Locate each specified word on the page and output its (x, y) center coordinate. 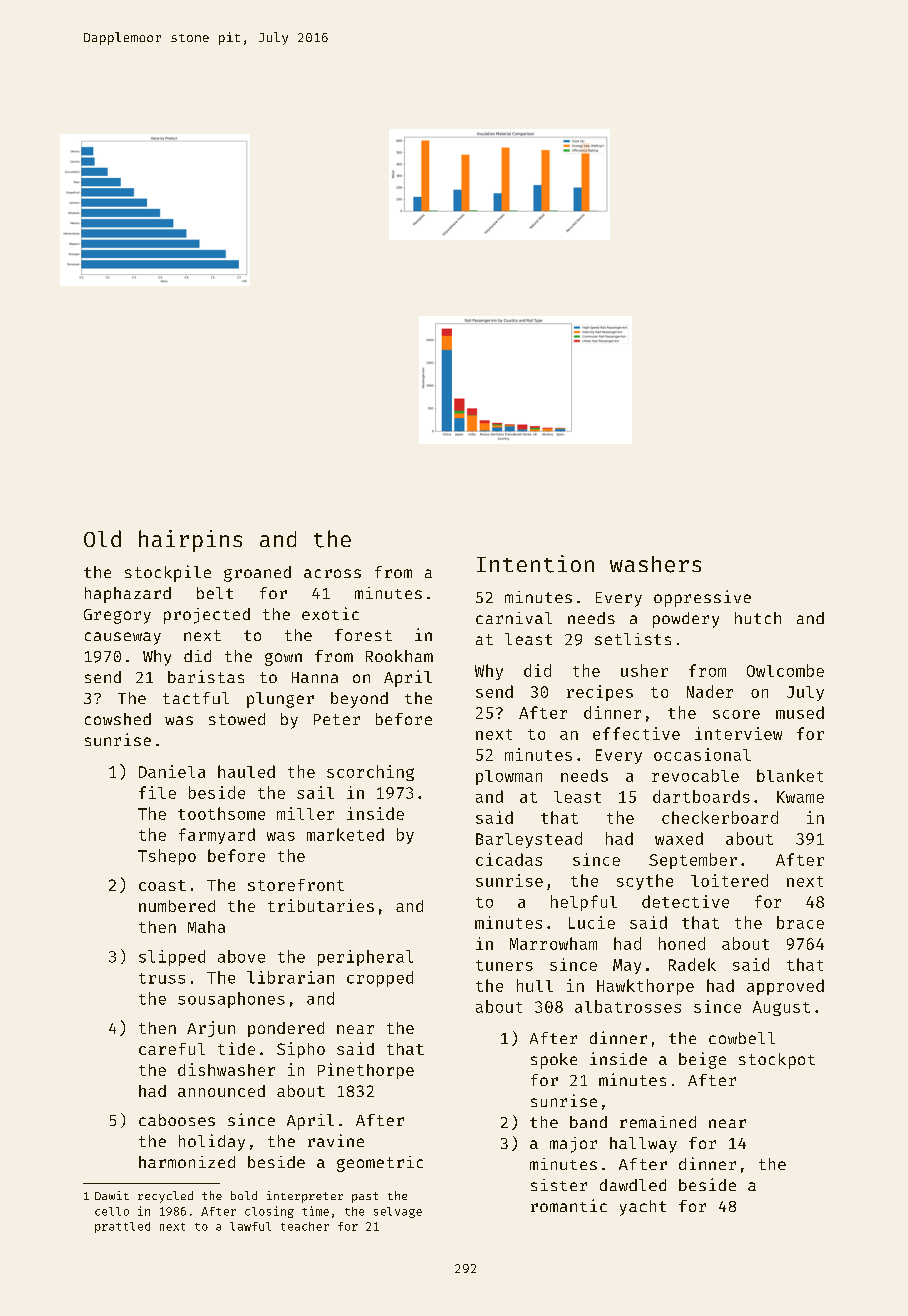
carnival (514, 618)
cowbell (742, 1038)
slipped (172, 958)
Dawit (112, 1195)
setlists (633, 639)
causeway (123, 638)
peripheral (365, 958)
